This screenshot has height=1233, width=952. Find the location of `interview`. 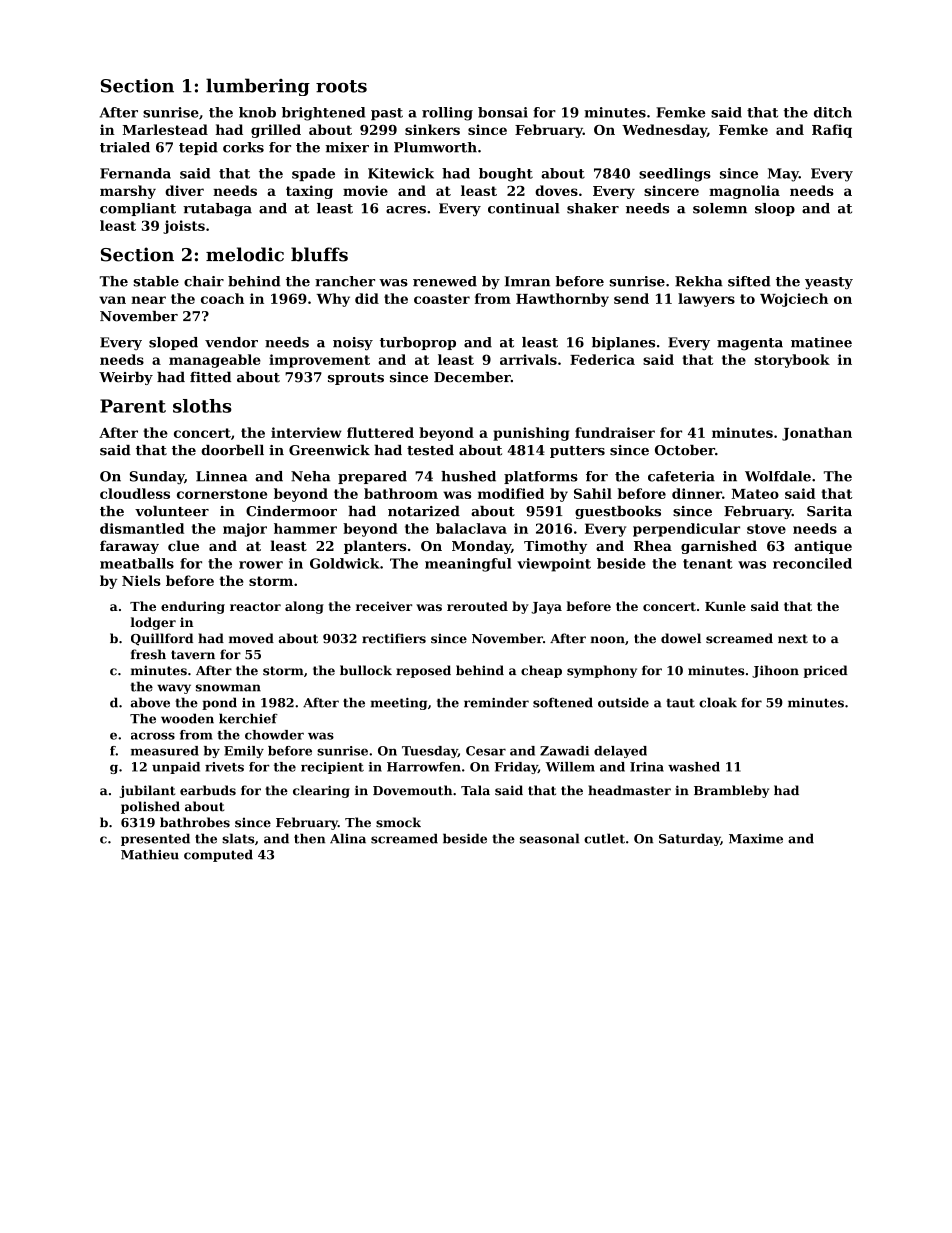

interview is located at coordinates (306, 432).
